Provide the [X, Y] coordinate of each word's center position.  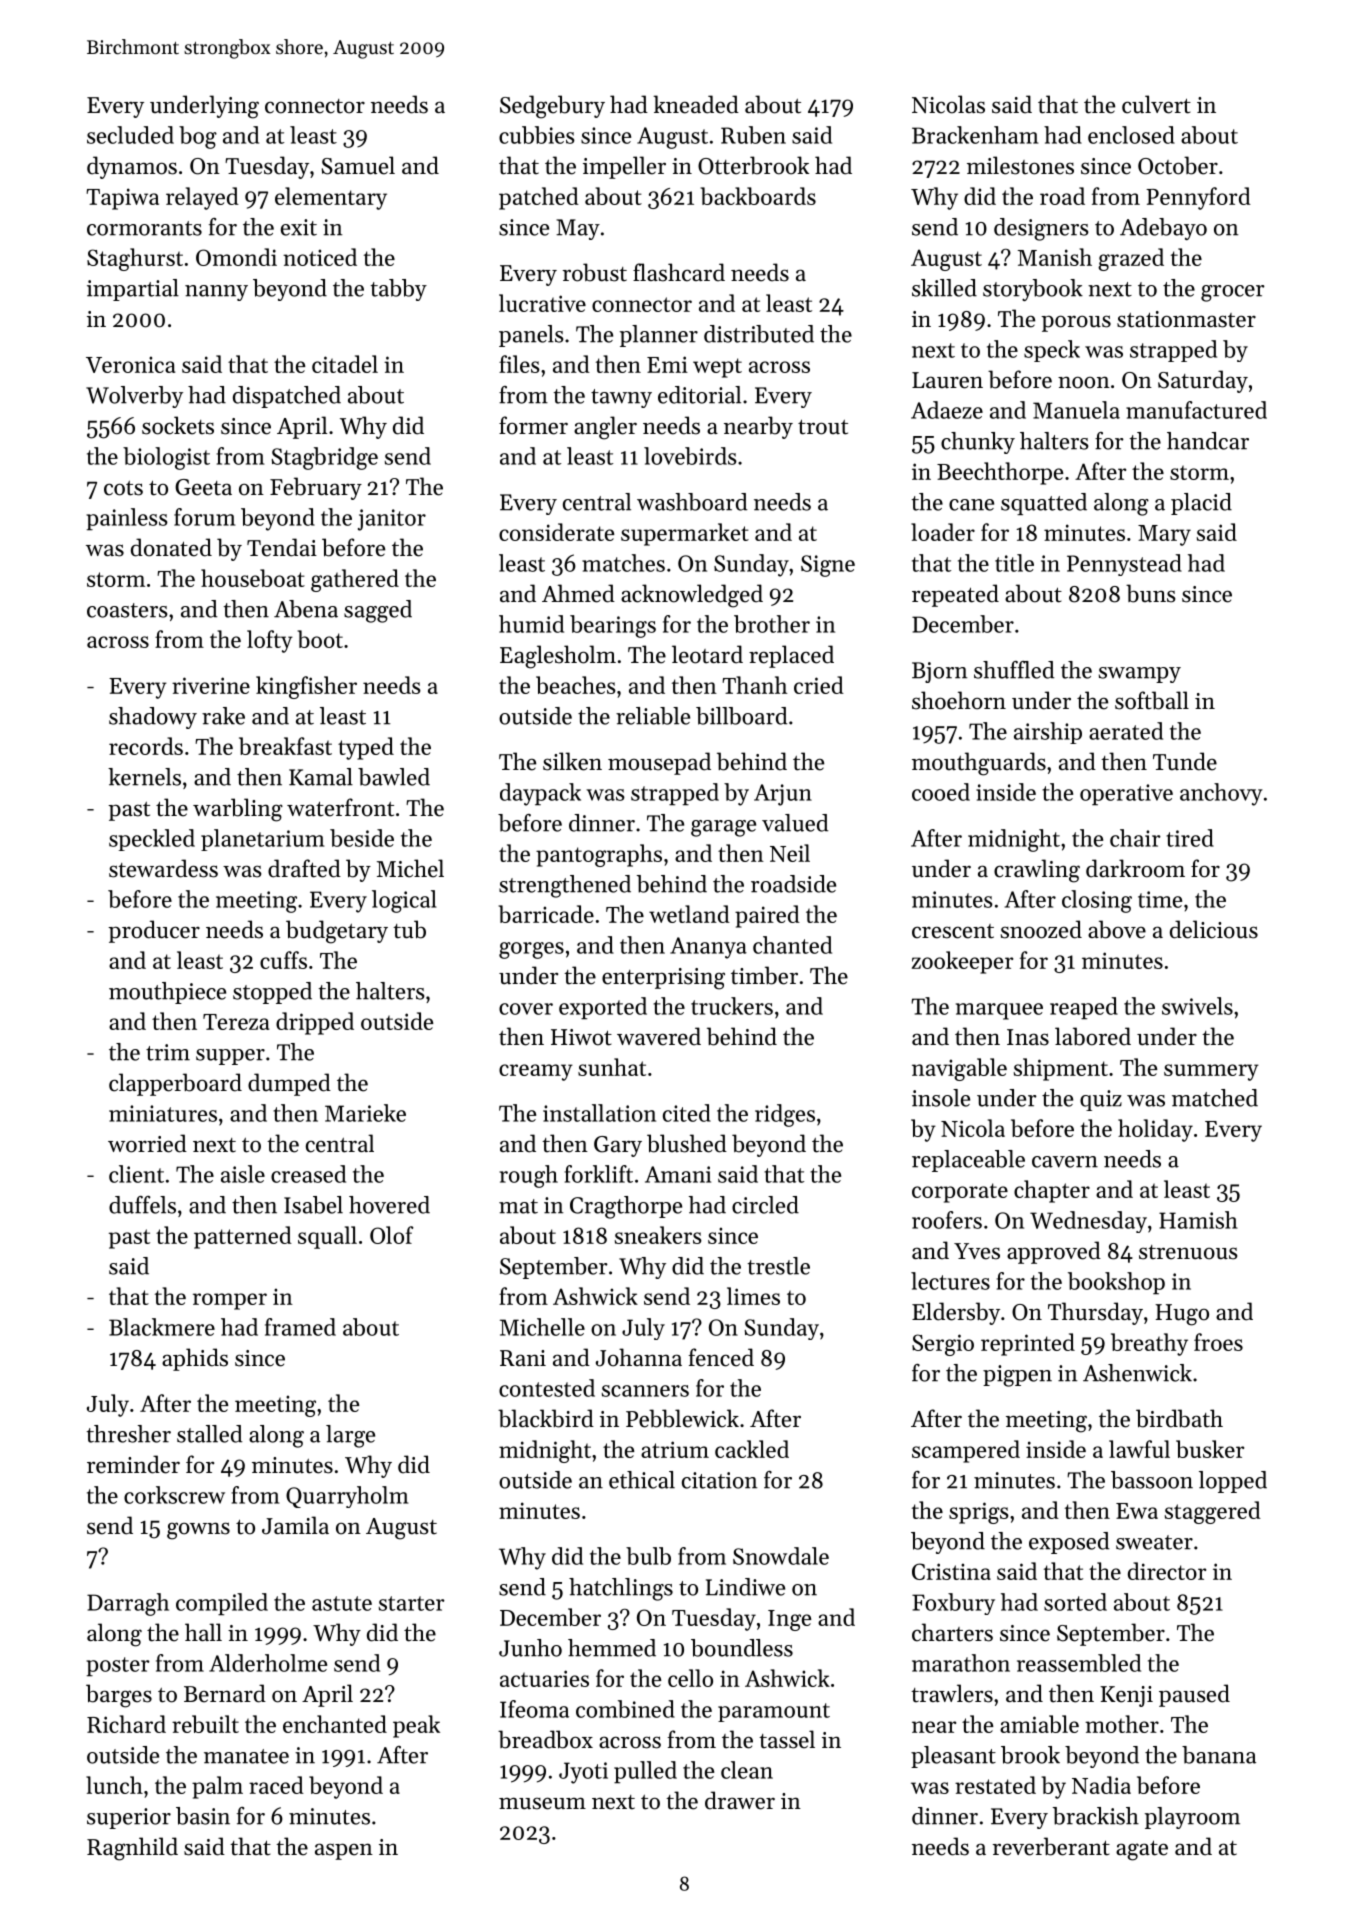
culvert [1156, 104]
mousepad [659, 763]
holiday [1155, 1130]
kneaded [696, 104]
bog [198, 137]
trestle [779, 1266]
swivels [1197, 1006]
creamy [536, 1072]
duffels [142, 1205]
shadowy [153, 718]
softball [1152, 700]
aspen [344, 1851]
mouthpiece [167, 993]
